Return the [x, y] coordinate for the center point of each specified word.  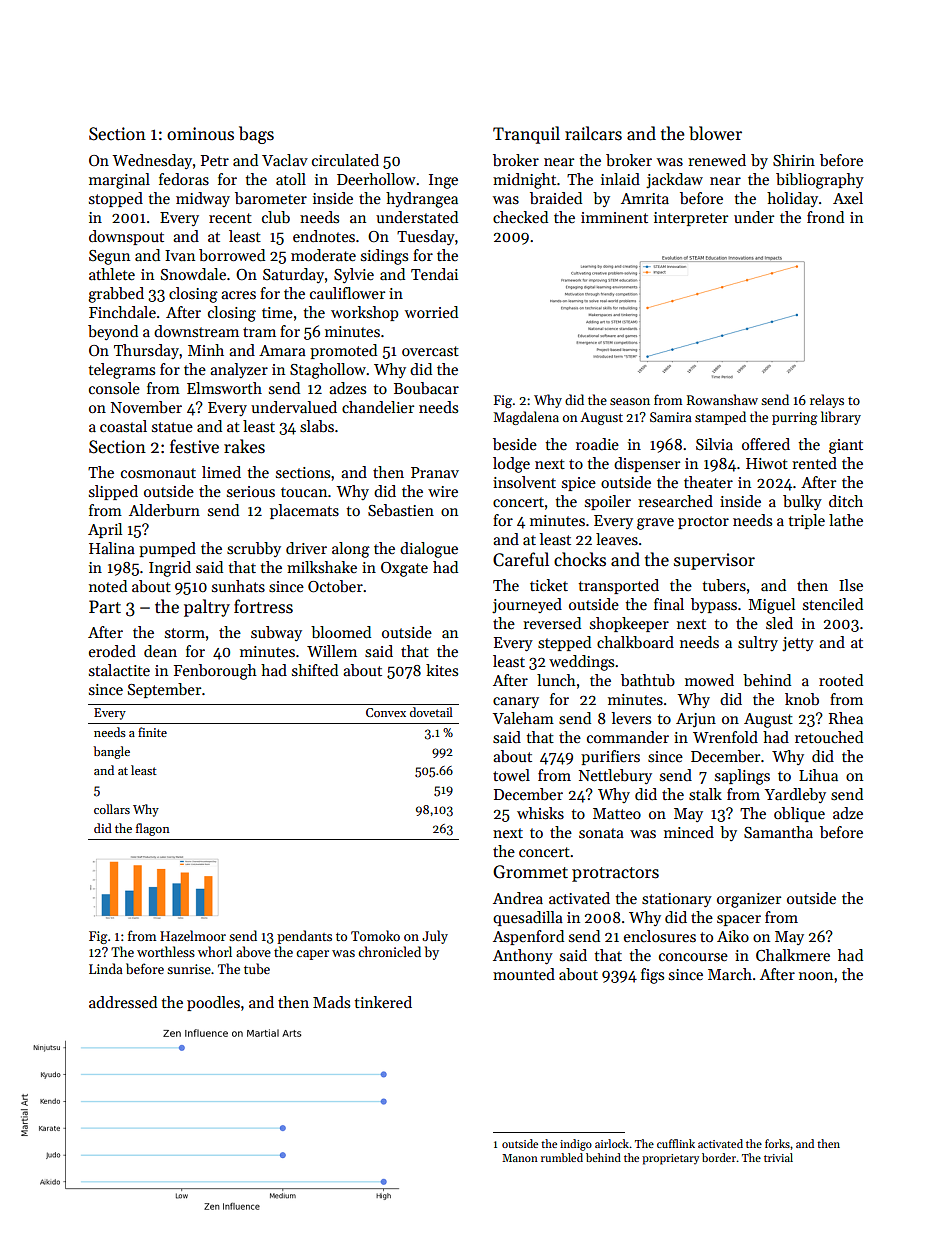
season [630, 401]
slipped [113, 492]
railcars [593, 133]
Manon [520, 1158]
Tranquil [526, 135]
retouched [829, 737]
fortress [263, 606]
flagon [153, 829]
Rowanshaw [722, 399]
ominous [200, 134]
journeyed [527, 605]
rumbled [562, 1157]
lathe [846, 520]
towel [511, 775]
